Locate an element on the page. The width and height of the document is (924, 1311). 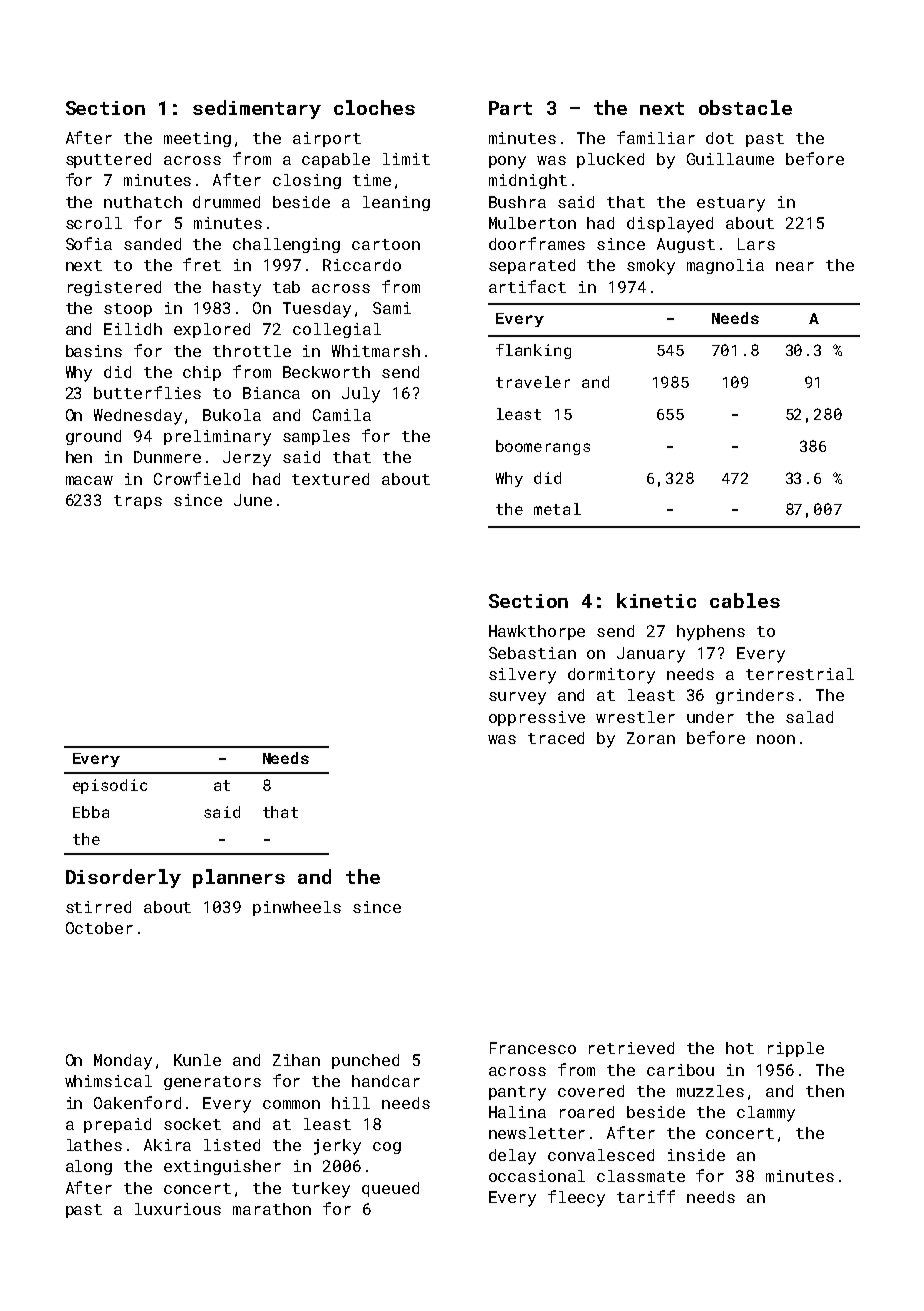
June is located at coordinates (253, 500).
